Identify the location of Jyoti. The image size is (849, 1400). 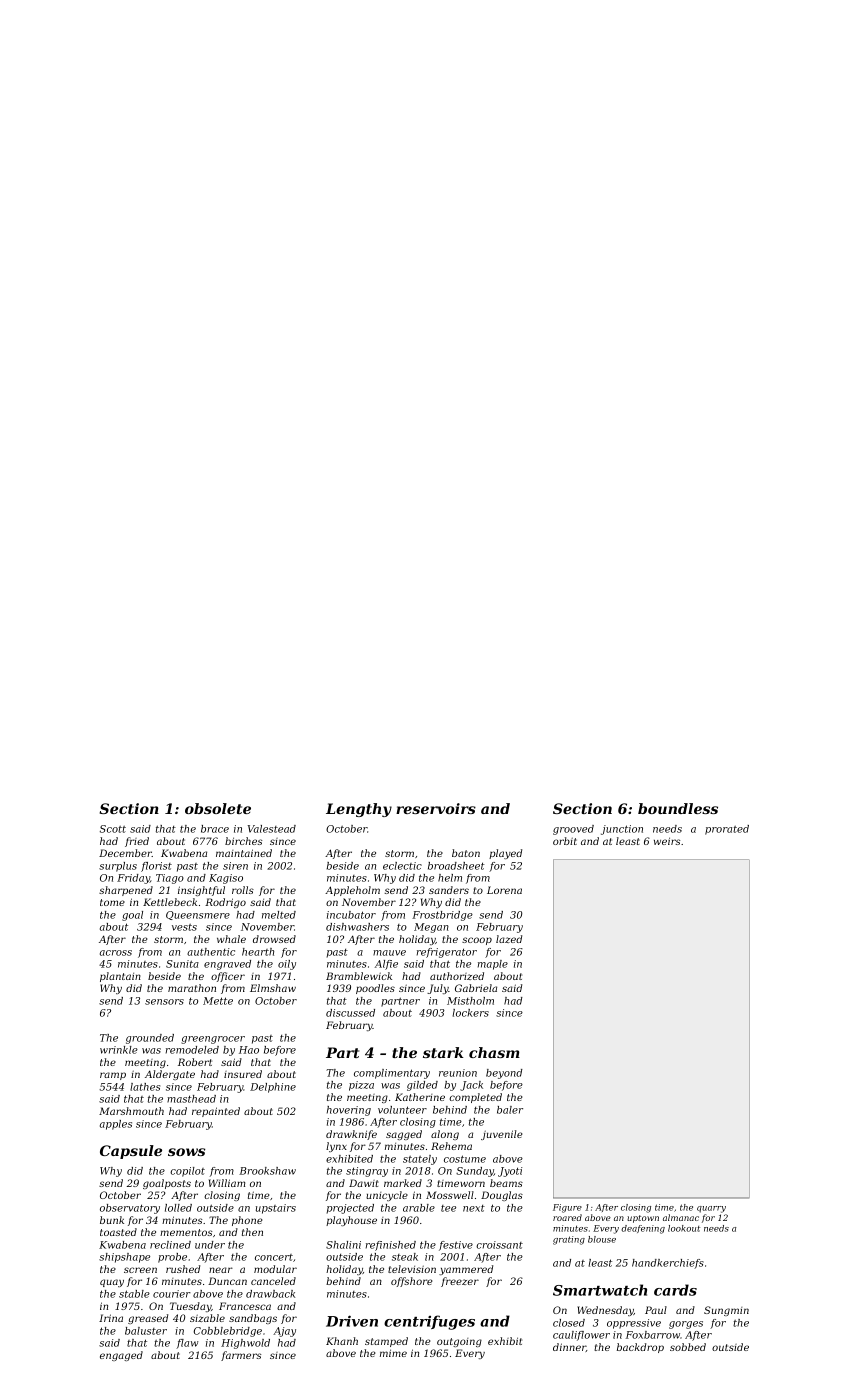
(510, 1172).
